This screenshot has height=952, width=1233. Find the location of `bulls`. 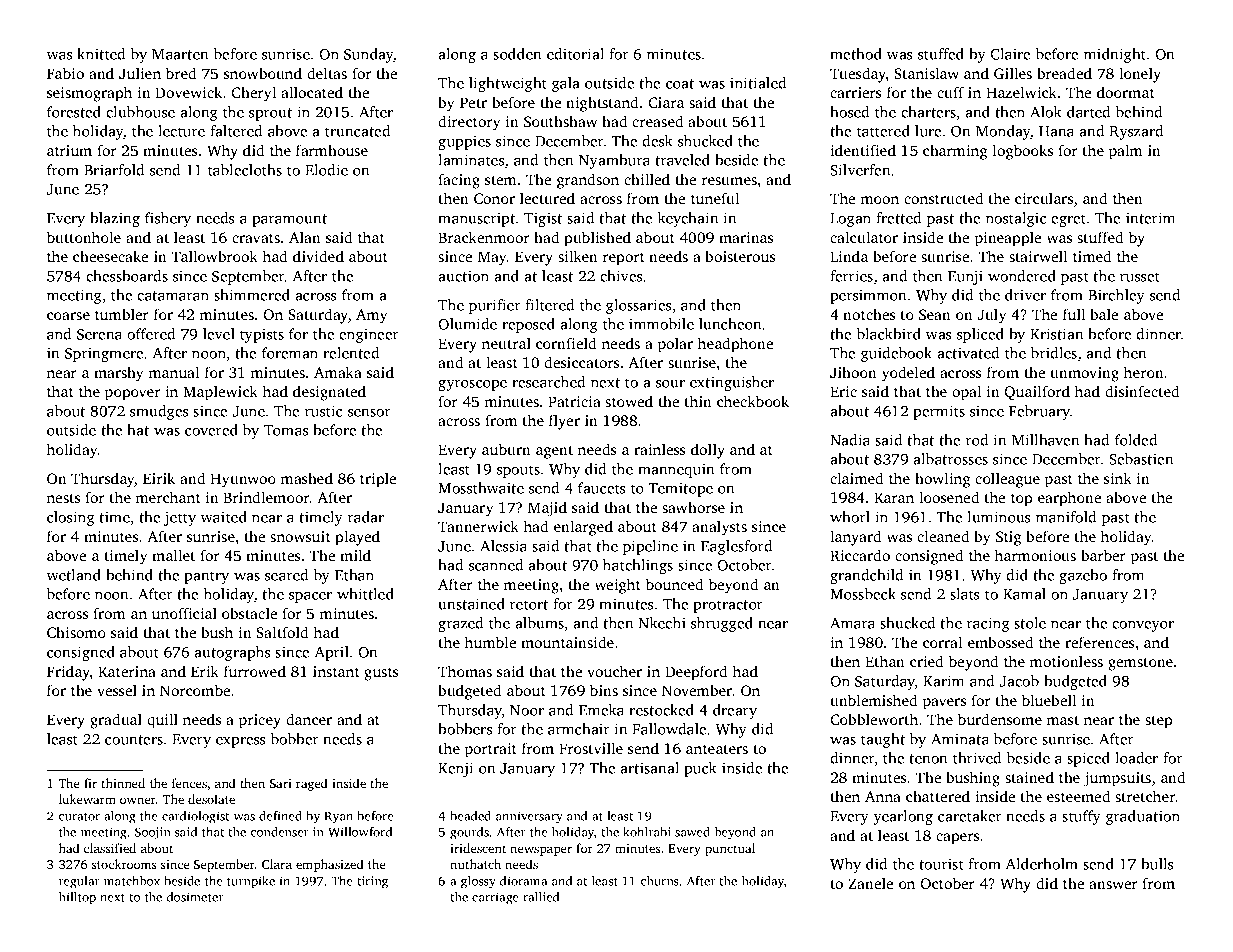

bulls is located at coordinates (1157, 864).
